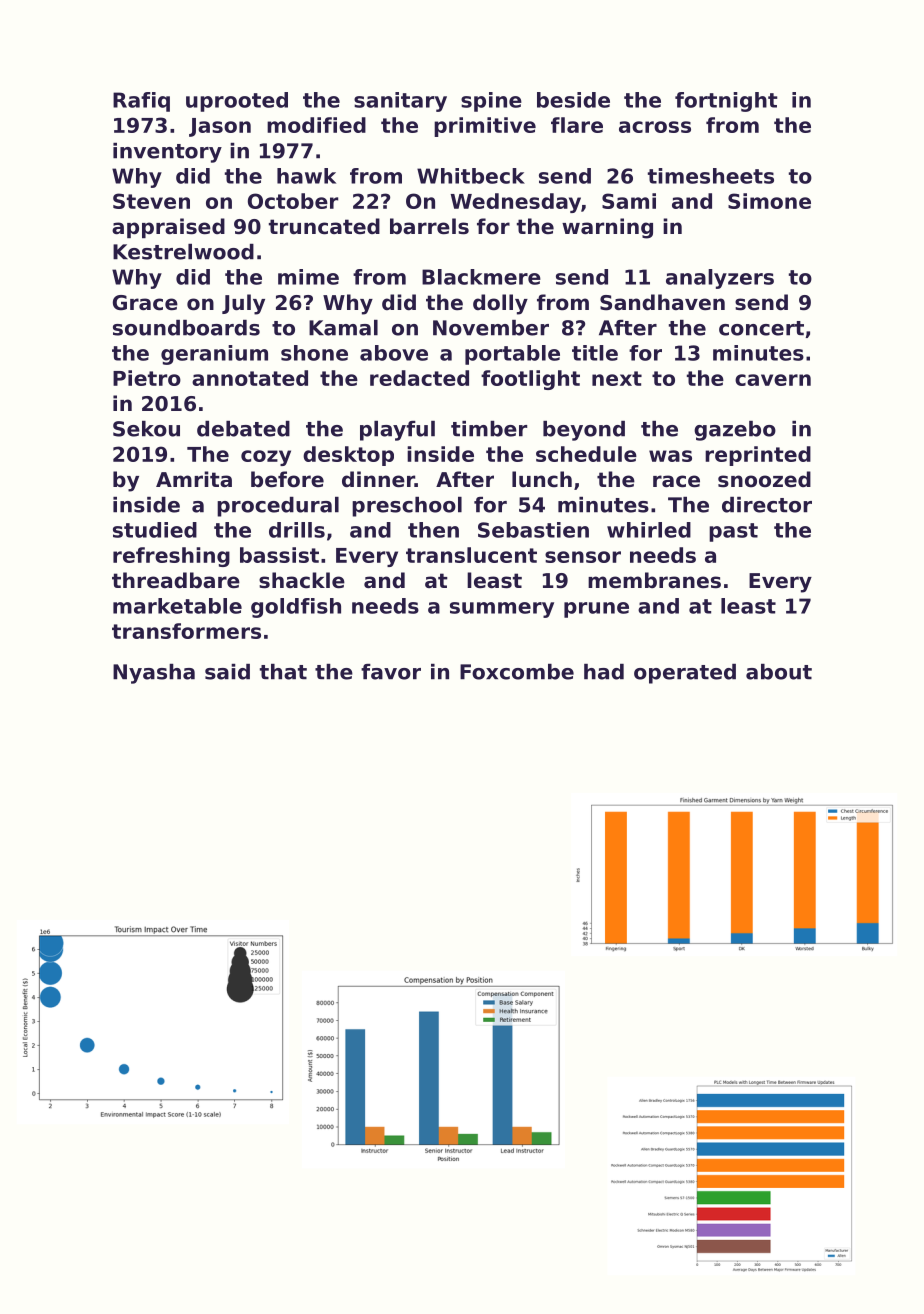 The height and width of the image is (1314, 924). What do you see at coordinates (167, 153) in the image?
I see `inventory` at bounding box center [167, 153].
